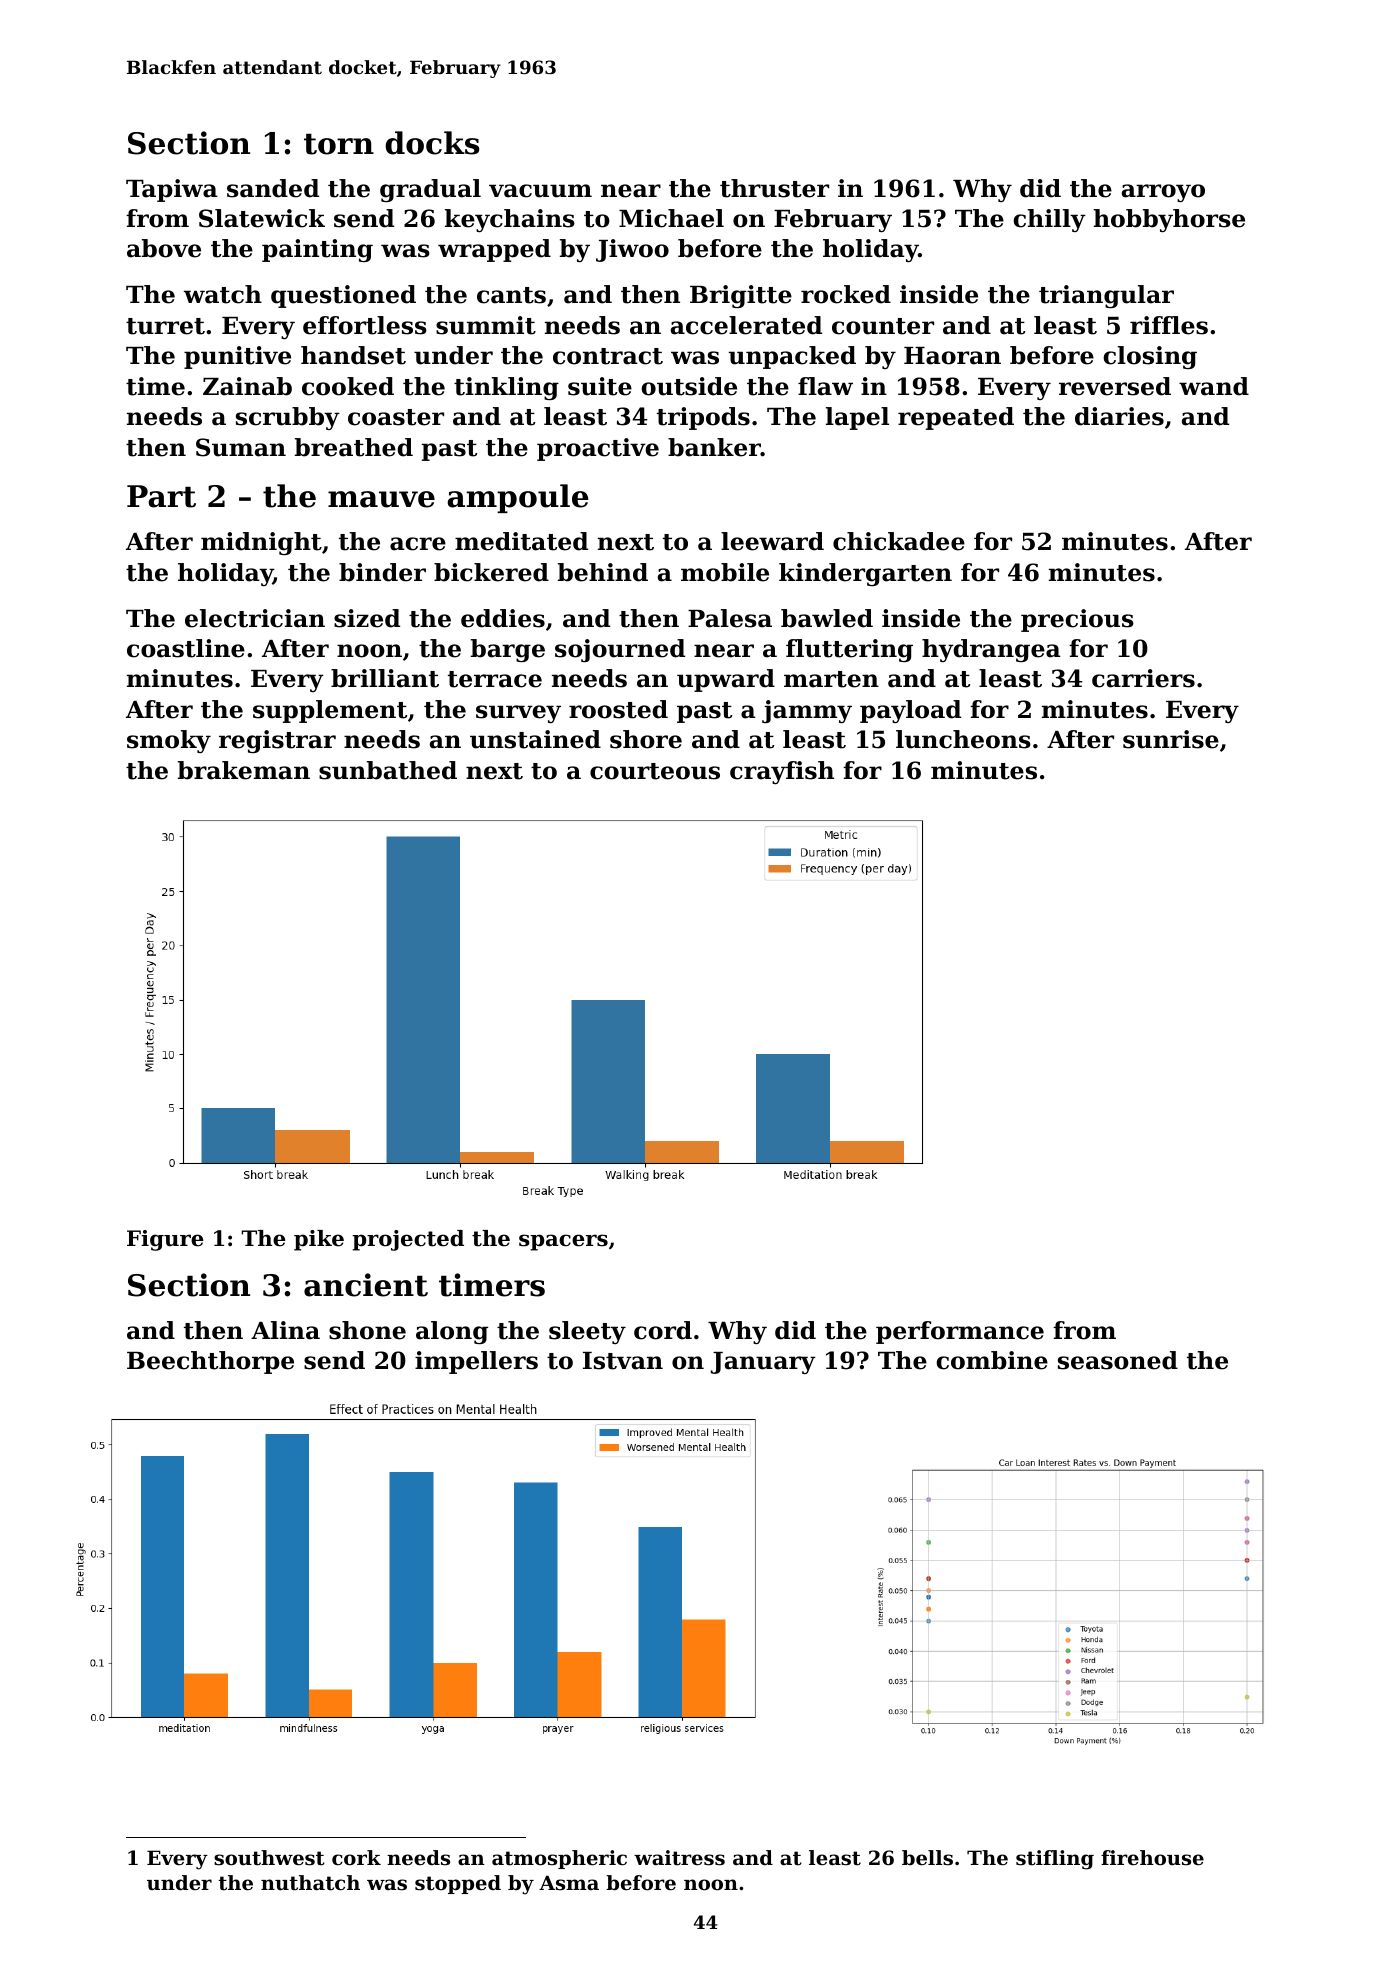 This page has width=1386, height=1969. Describe the element at coordinates (1143, 678) in the page. I see `carriers` at that location.
